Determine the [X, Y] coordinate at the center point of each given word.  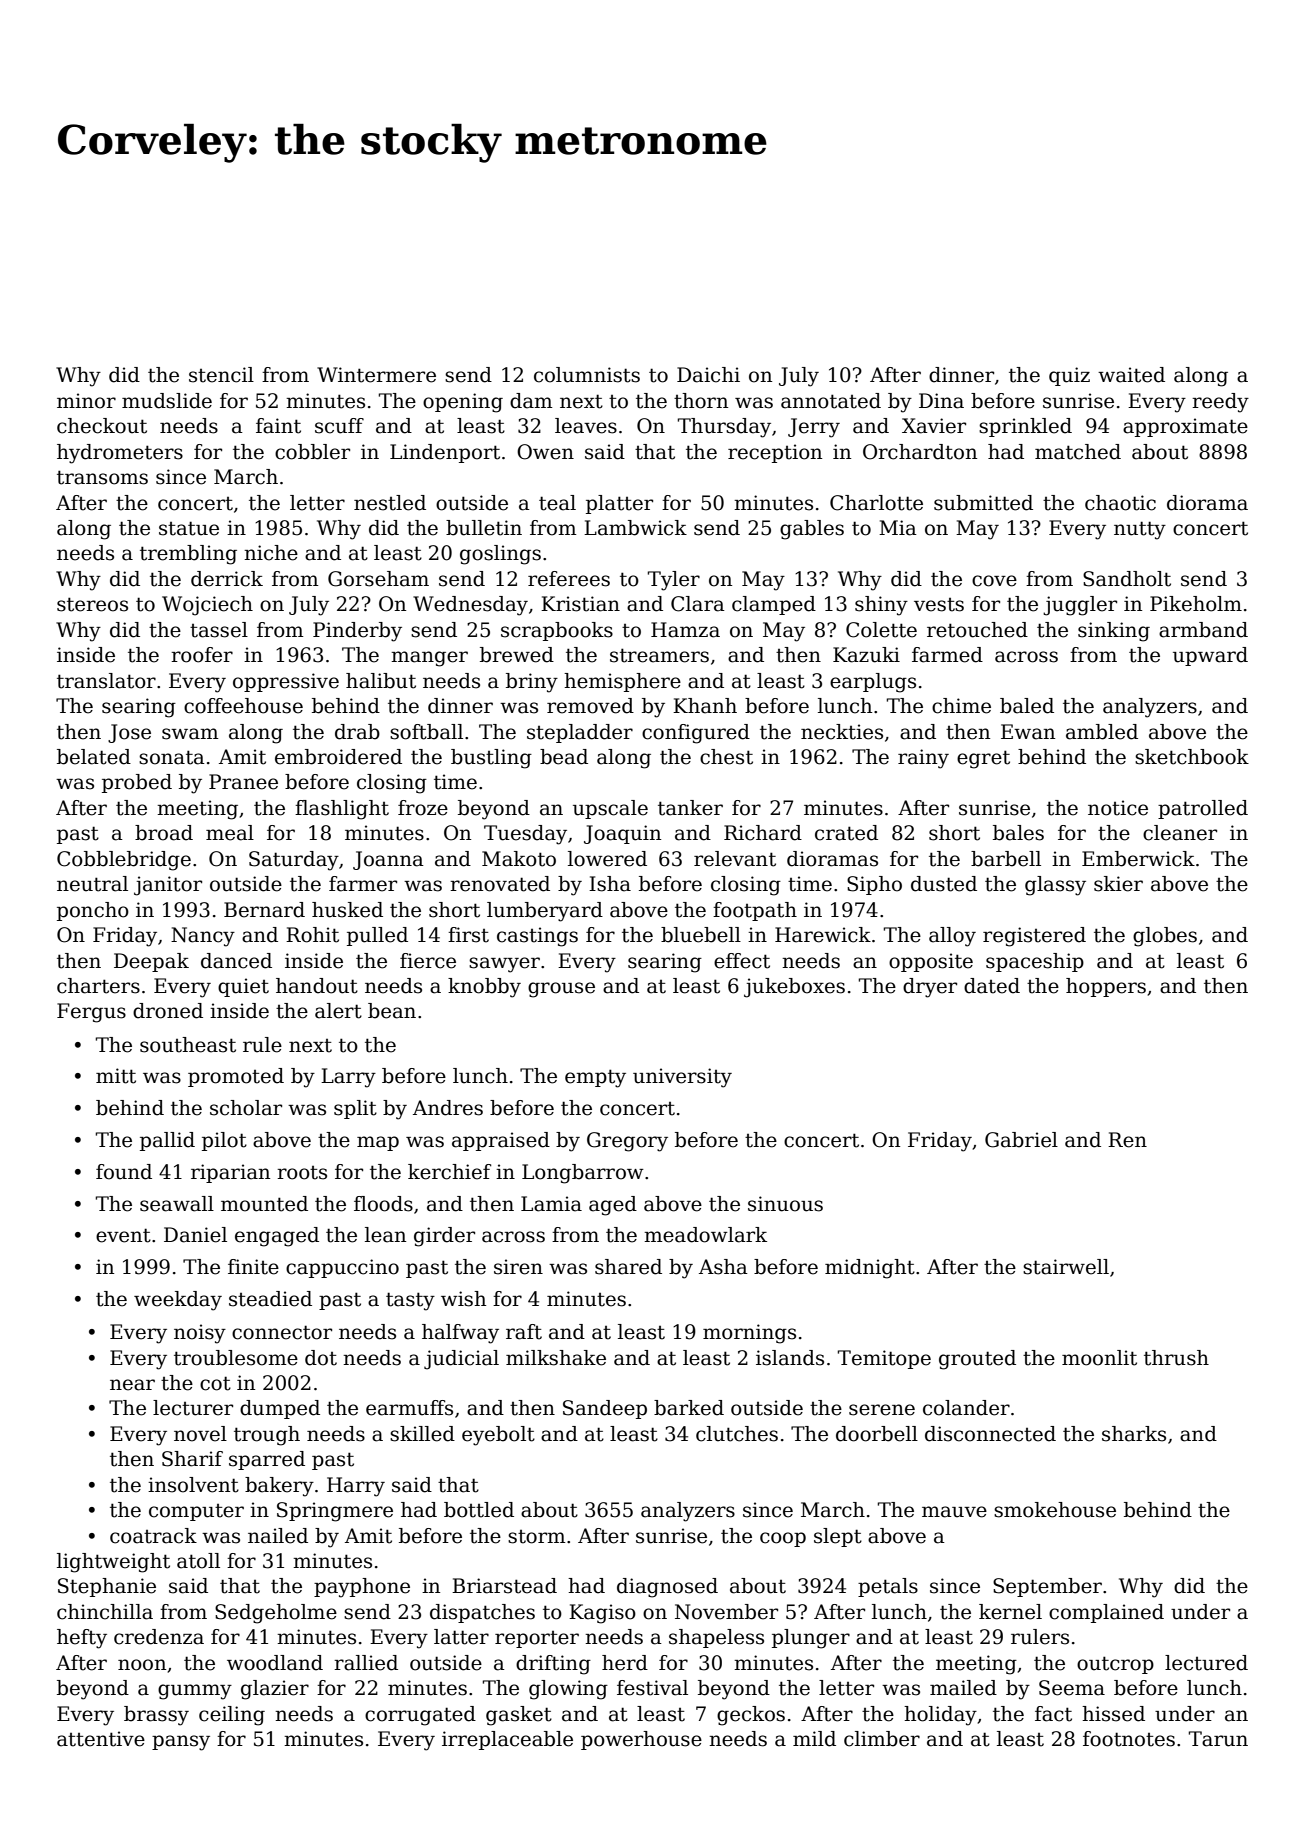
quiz [1069, 376]
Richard [763, 833]
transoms [102, 477]
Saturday [294, 861]
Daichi [708, 375]
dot [321, 1358]
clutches [737, 1434]
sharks [1134, 1434]
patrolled [1203, 809]
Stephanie [107, 1587]
